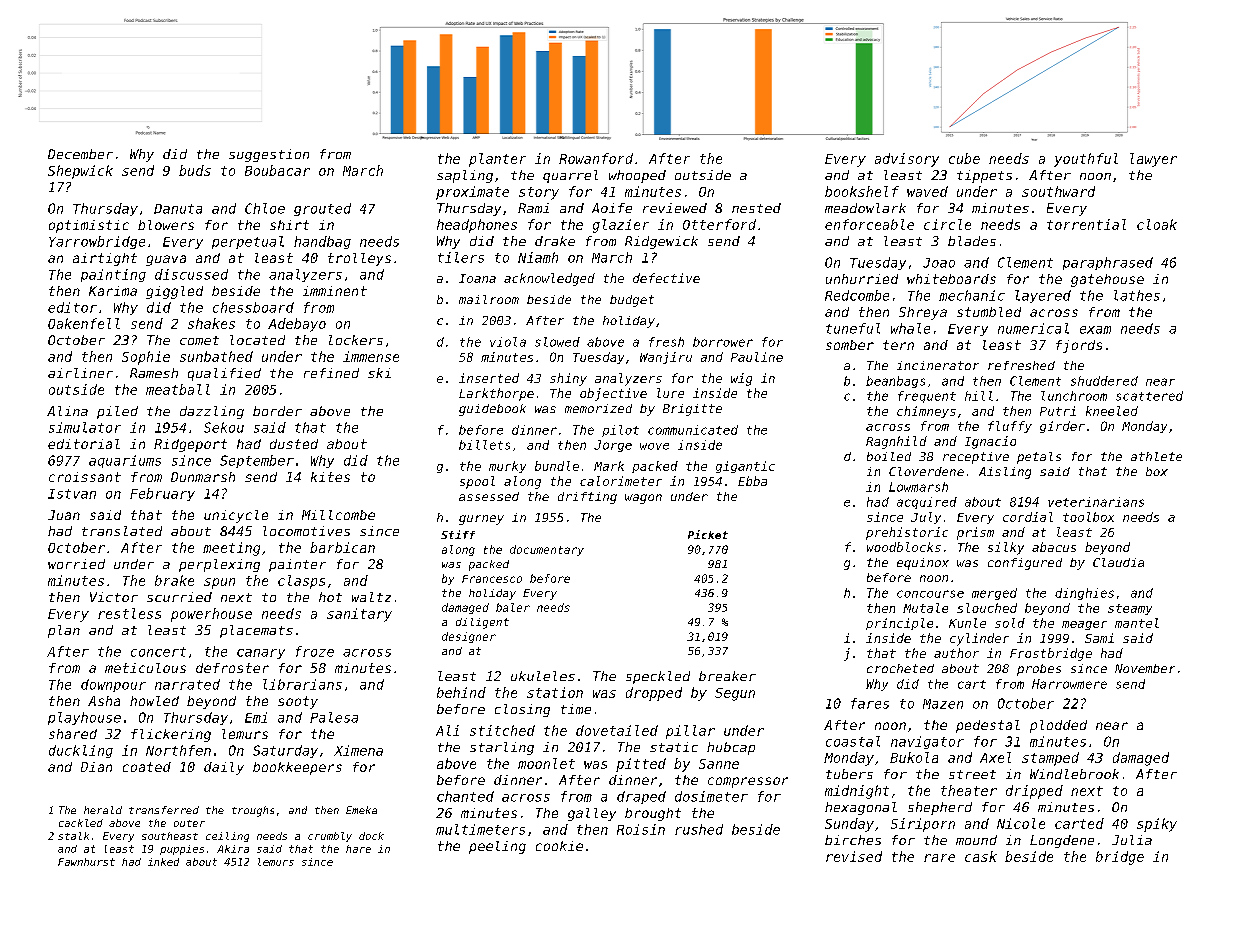 This screenshot has width=1233, height=952. What do you see at coordinates (289, 225) in the screenshot?
I see `shirt` at bounding box center [289, 225].
